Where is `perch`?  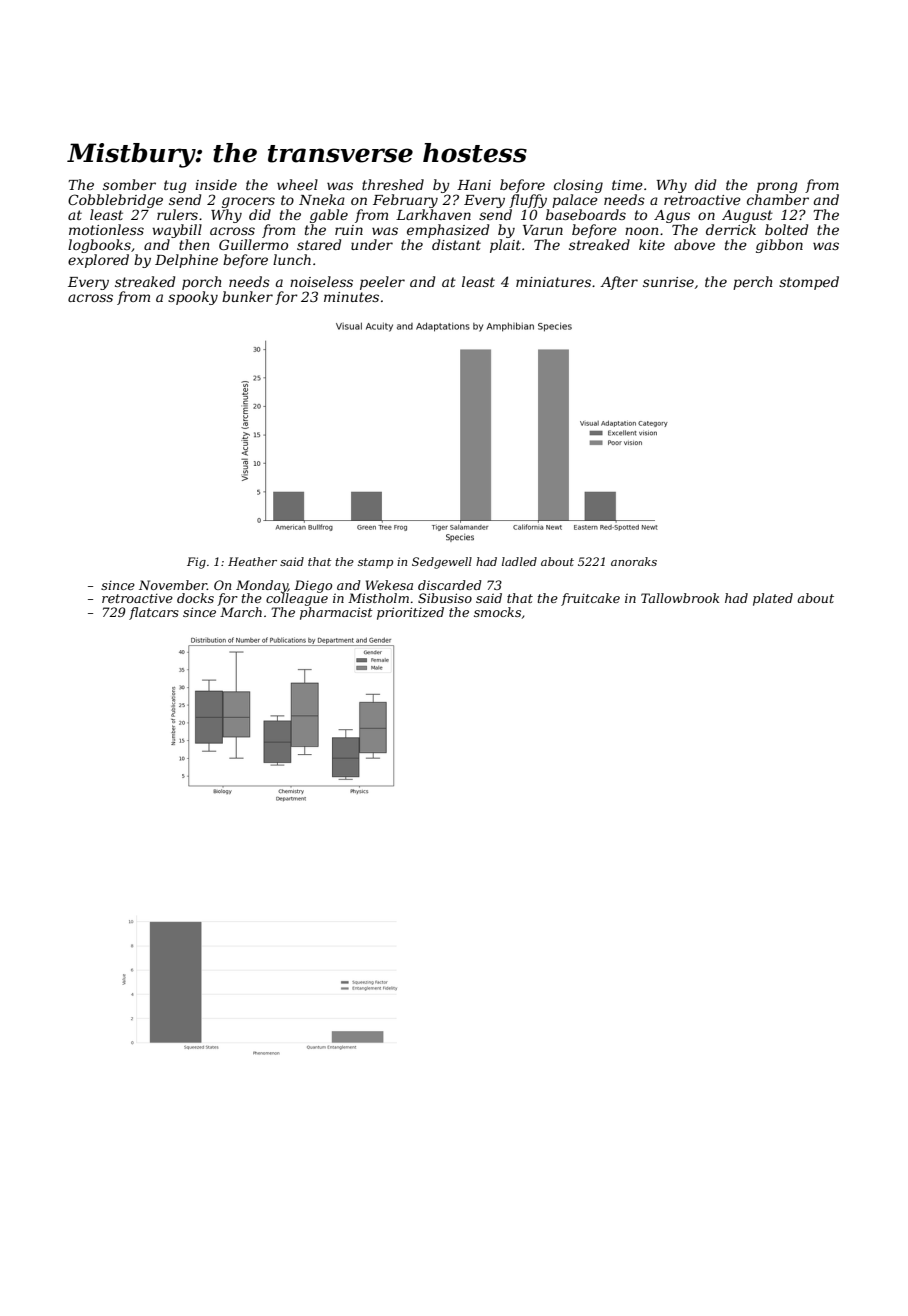 perch is located at coordinates (752, 283).
